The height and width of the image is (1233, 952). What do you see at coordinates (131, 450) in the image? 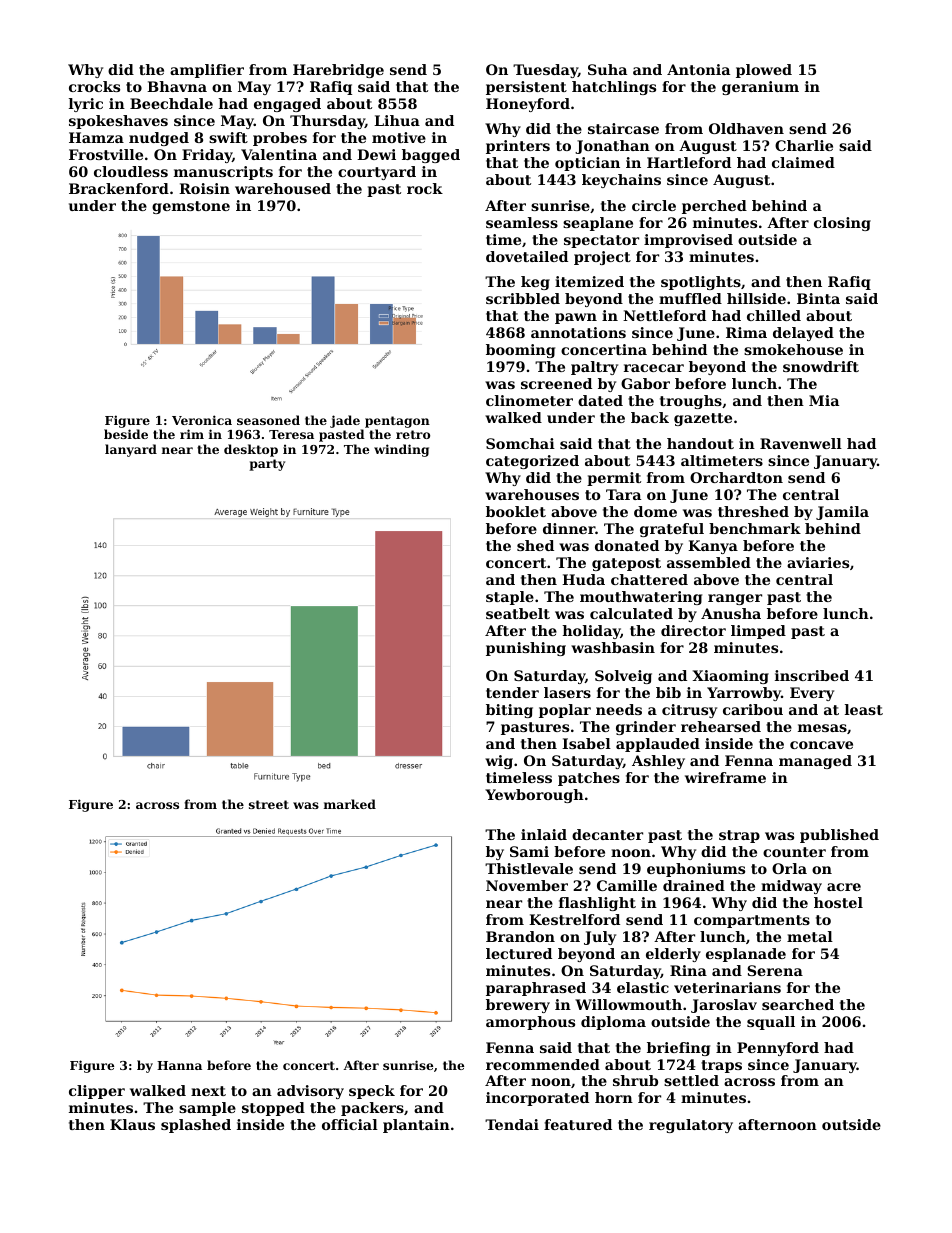
I see `lanyard` at bounding box center [131, 450].
